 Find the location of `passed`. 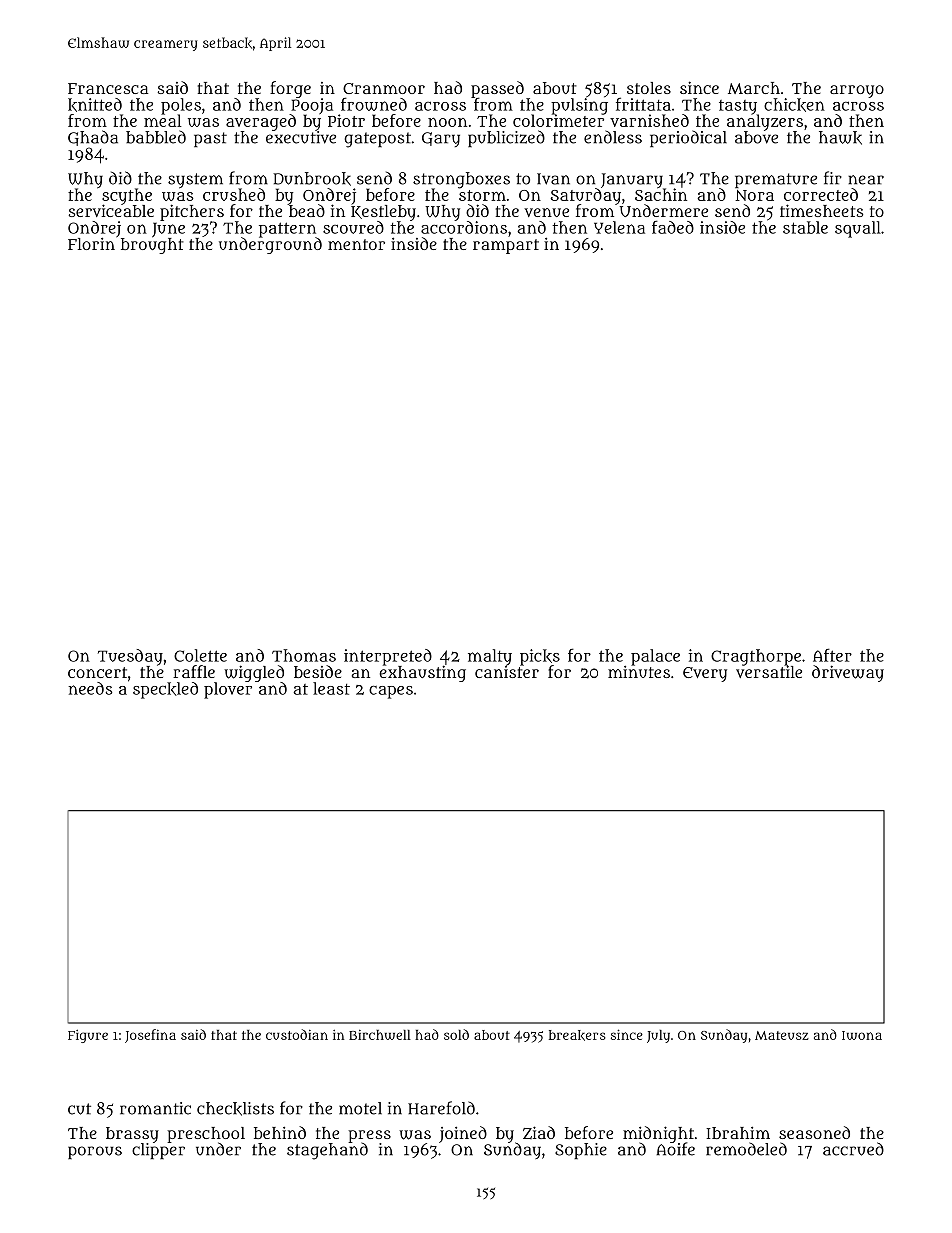

passed is located at coordinates (497, 89).
